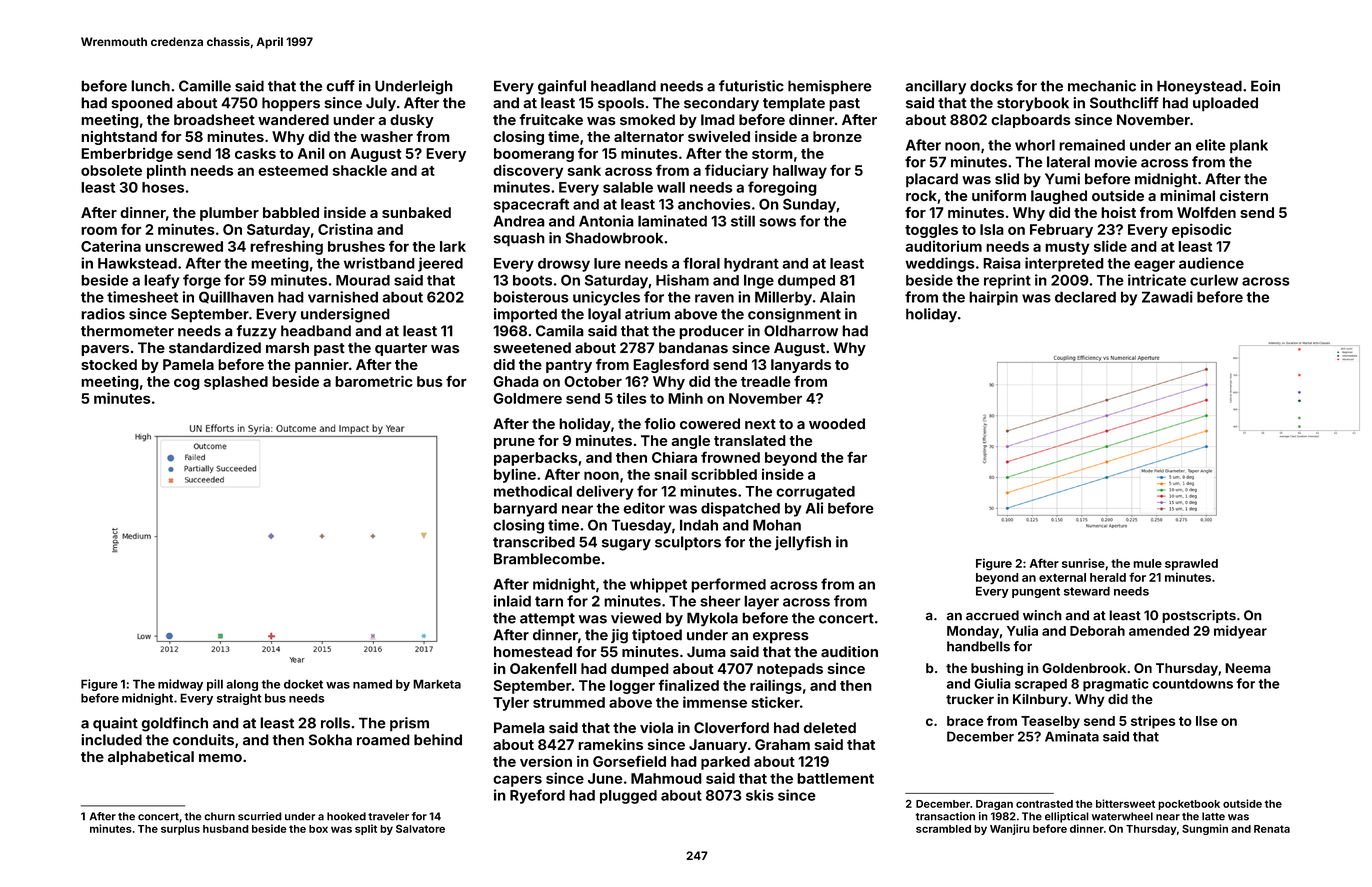 The height and width of the document is (887, 1372). Describe the element at coordinates (560, 331) in the document. I see `Camila` at that location.
